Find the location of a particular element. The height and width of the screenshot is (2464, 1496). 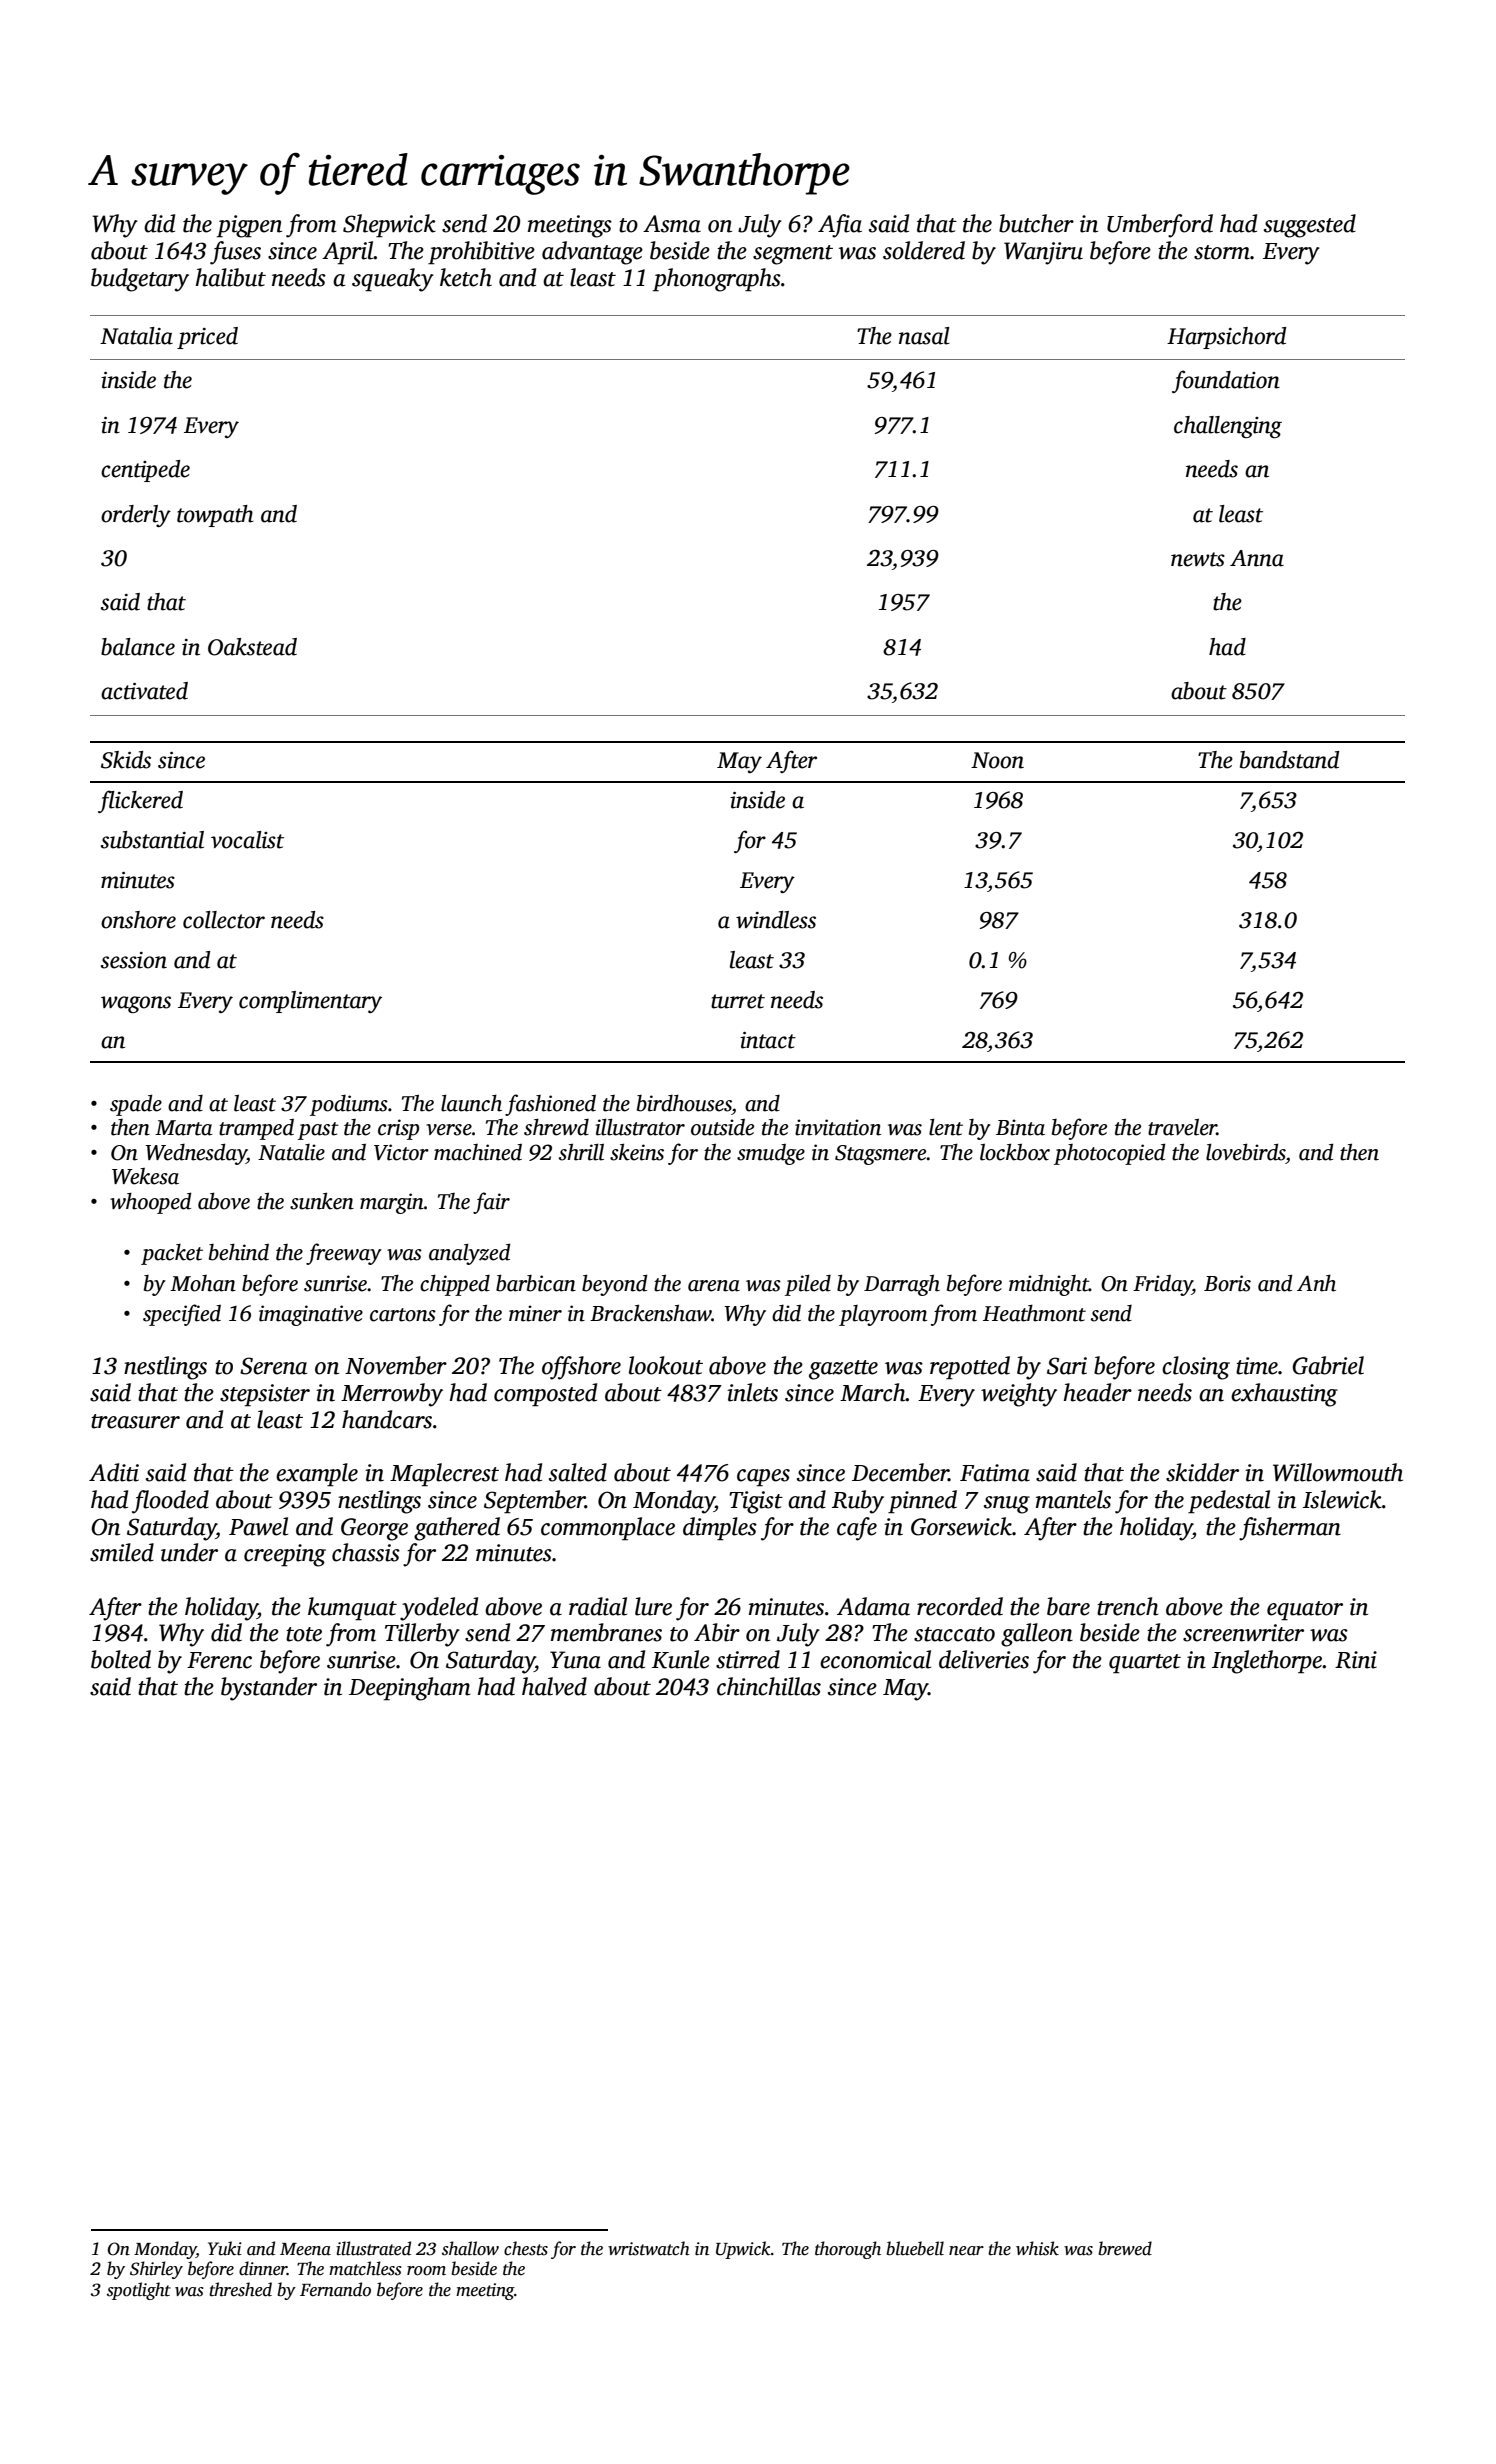

lure is located at coordinates (653, 1606).
